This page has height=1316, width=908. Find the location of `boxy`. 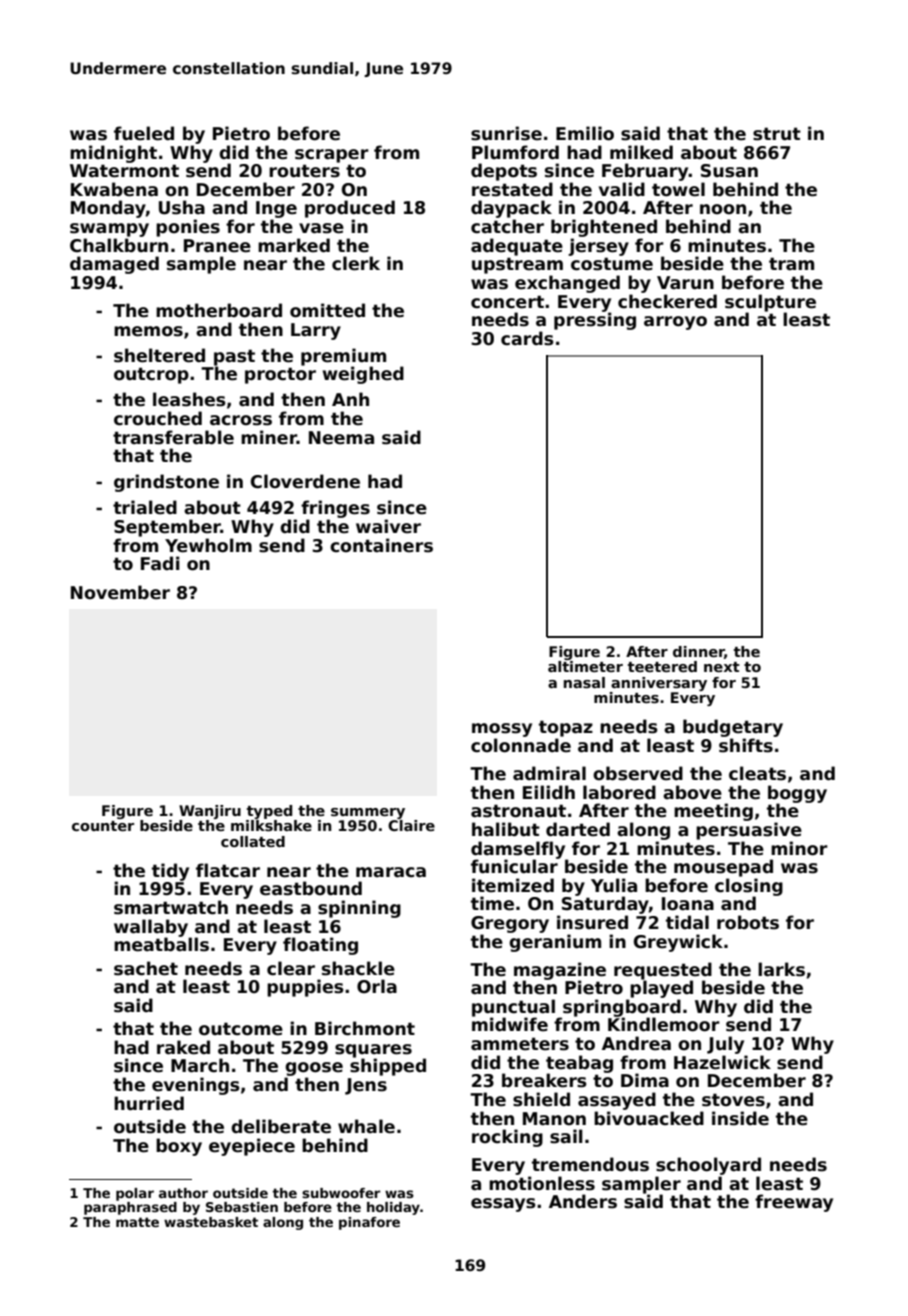

boxy is located at coordinates (179, 1147).
